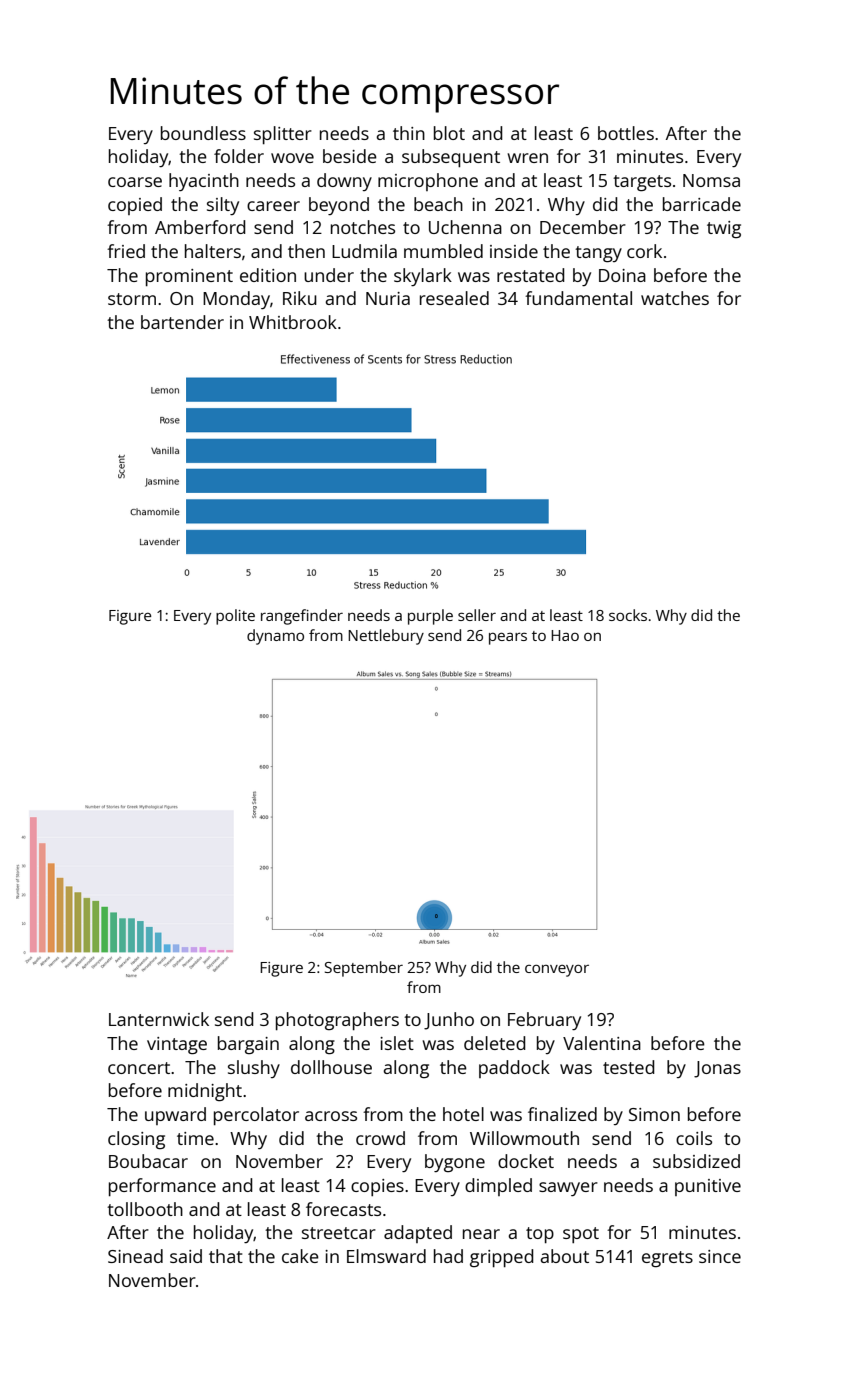  I want to click on punitive, so click(708, 1187).
